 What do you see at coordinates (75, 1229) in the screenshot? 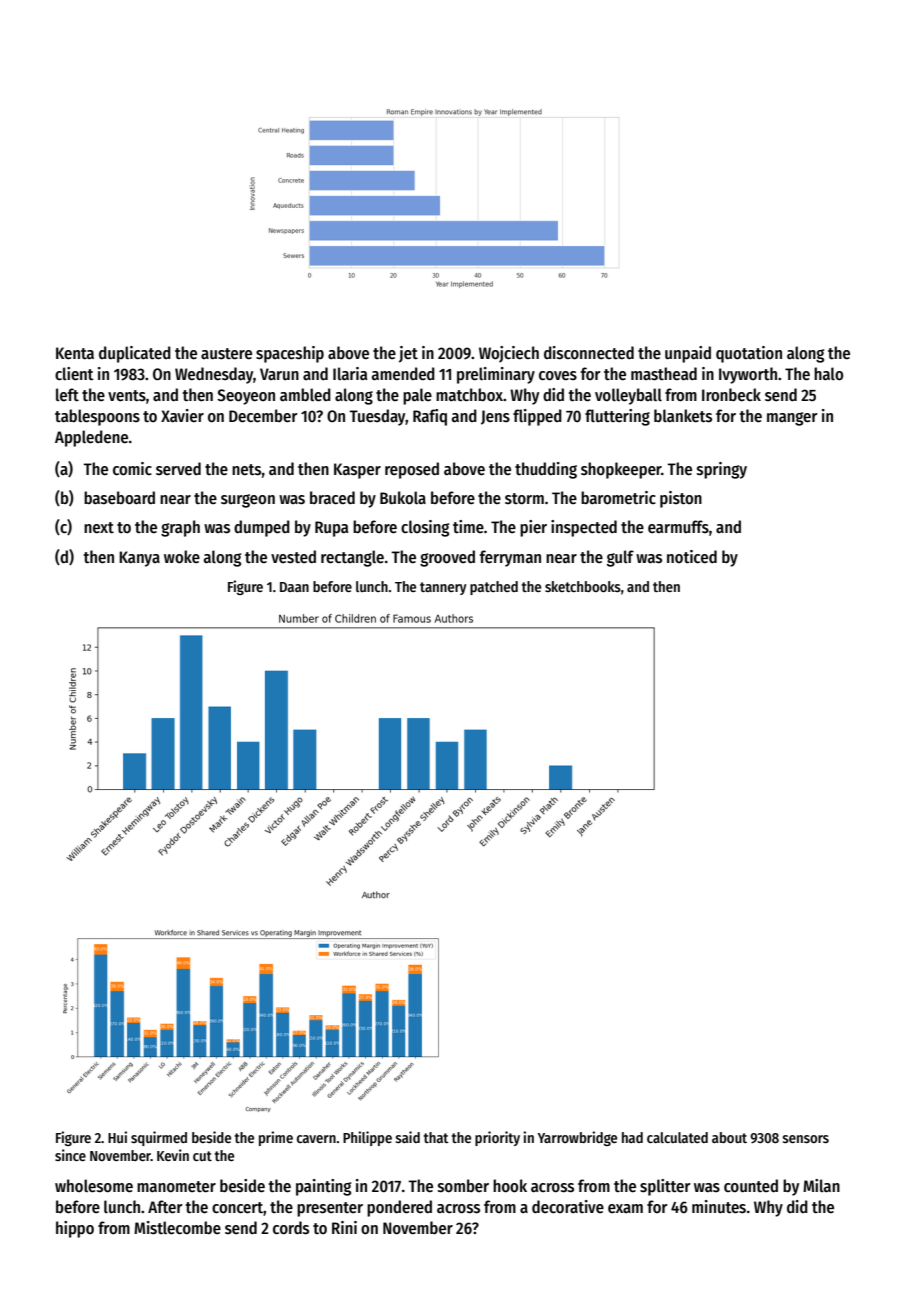
I see `hippo` at bounding box center [75, 1229].
